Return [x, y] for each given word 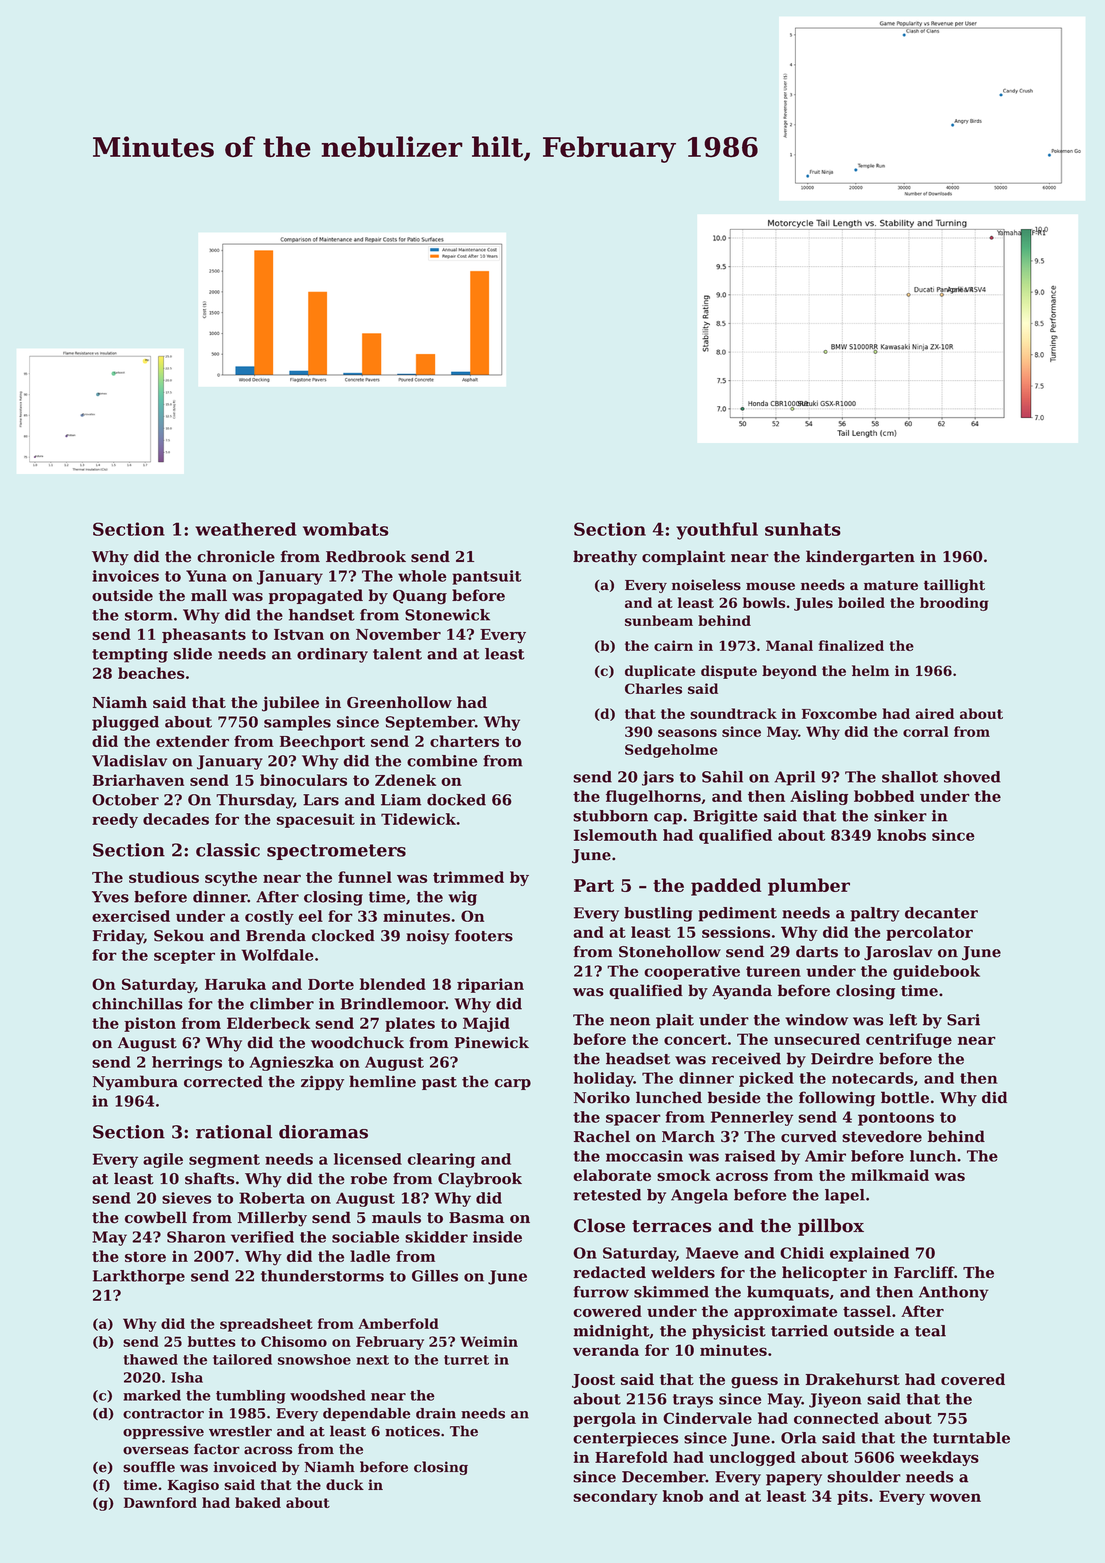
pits [852, 1497]
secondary [615, 1497]
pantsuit [486, 577]
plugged [125, 723]
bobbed [884, 796]
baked [258, 1502]
